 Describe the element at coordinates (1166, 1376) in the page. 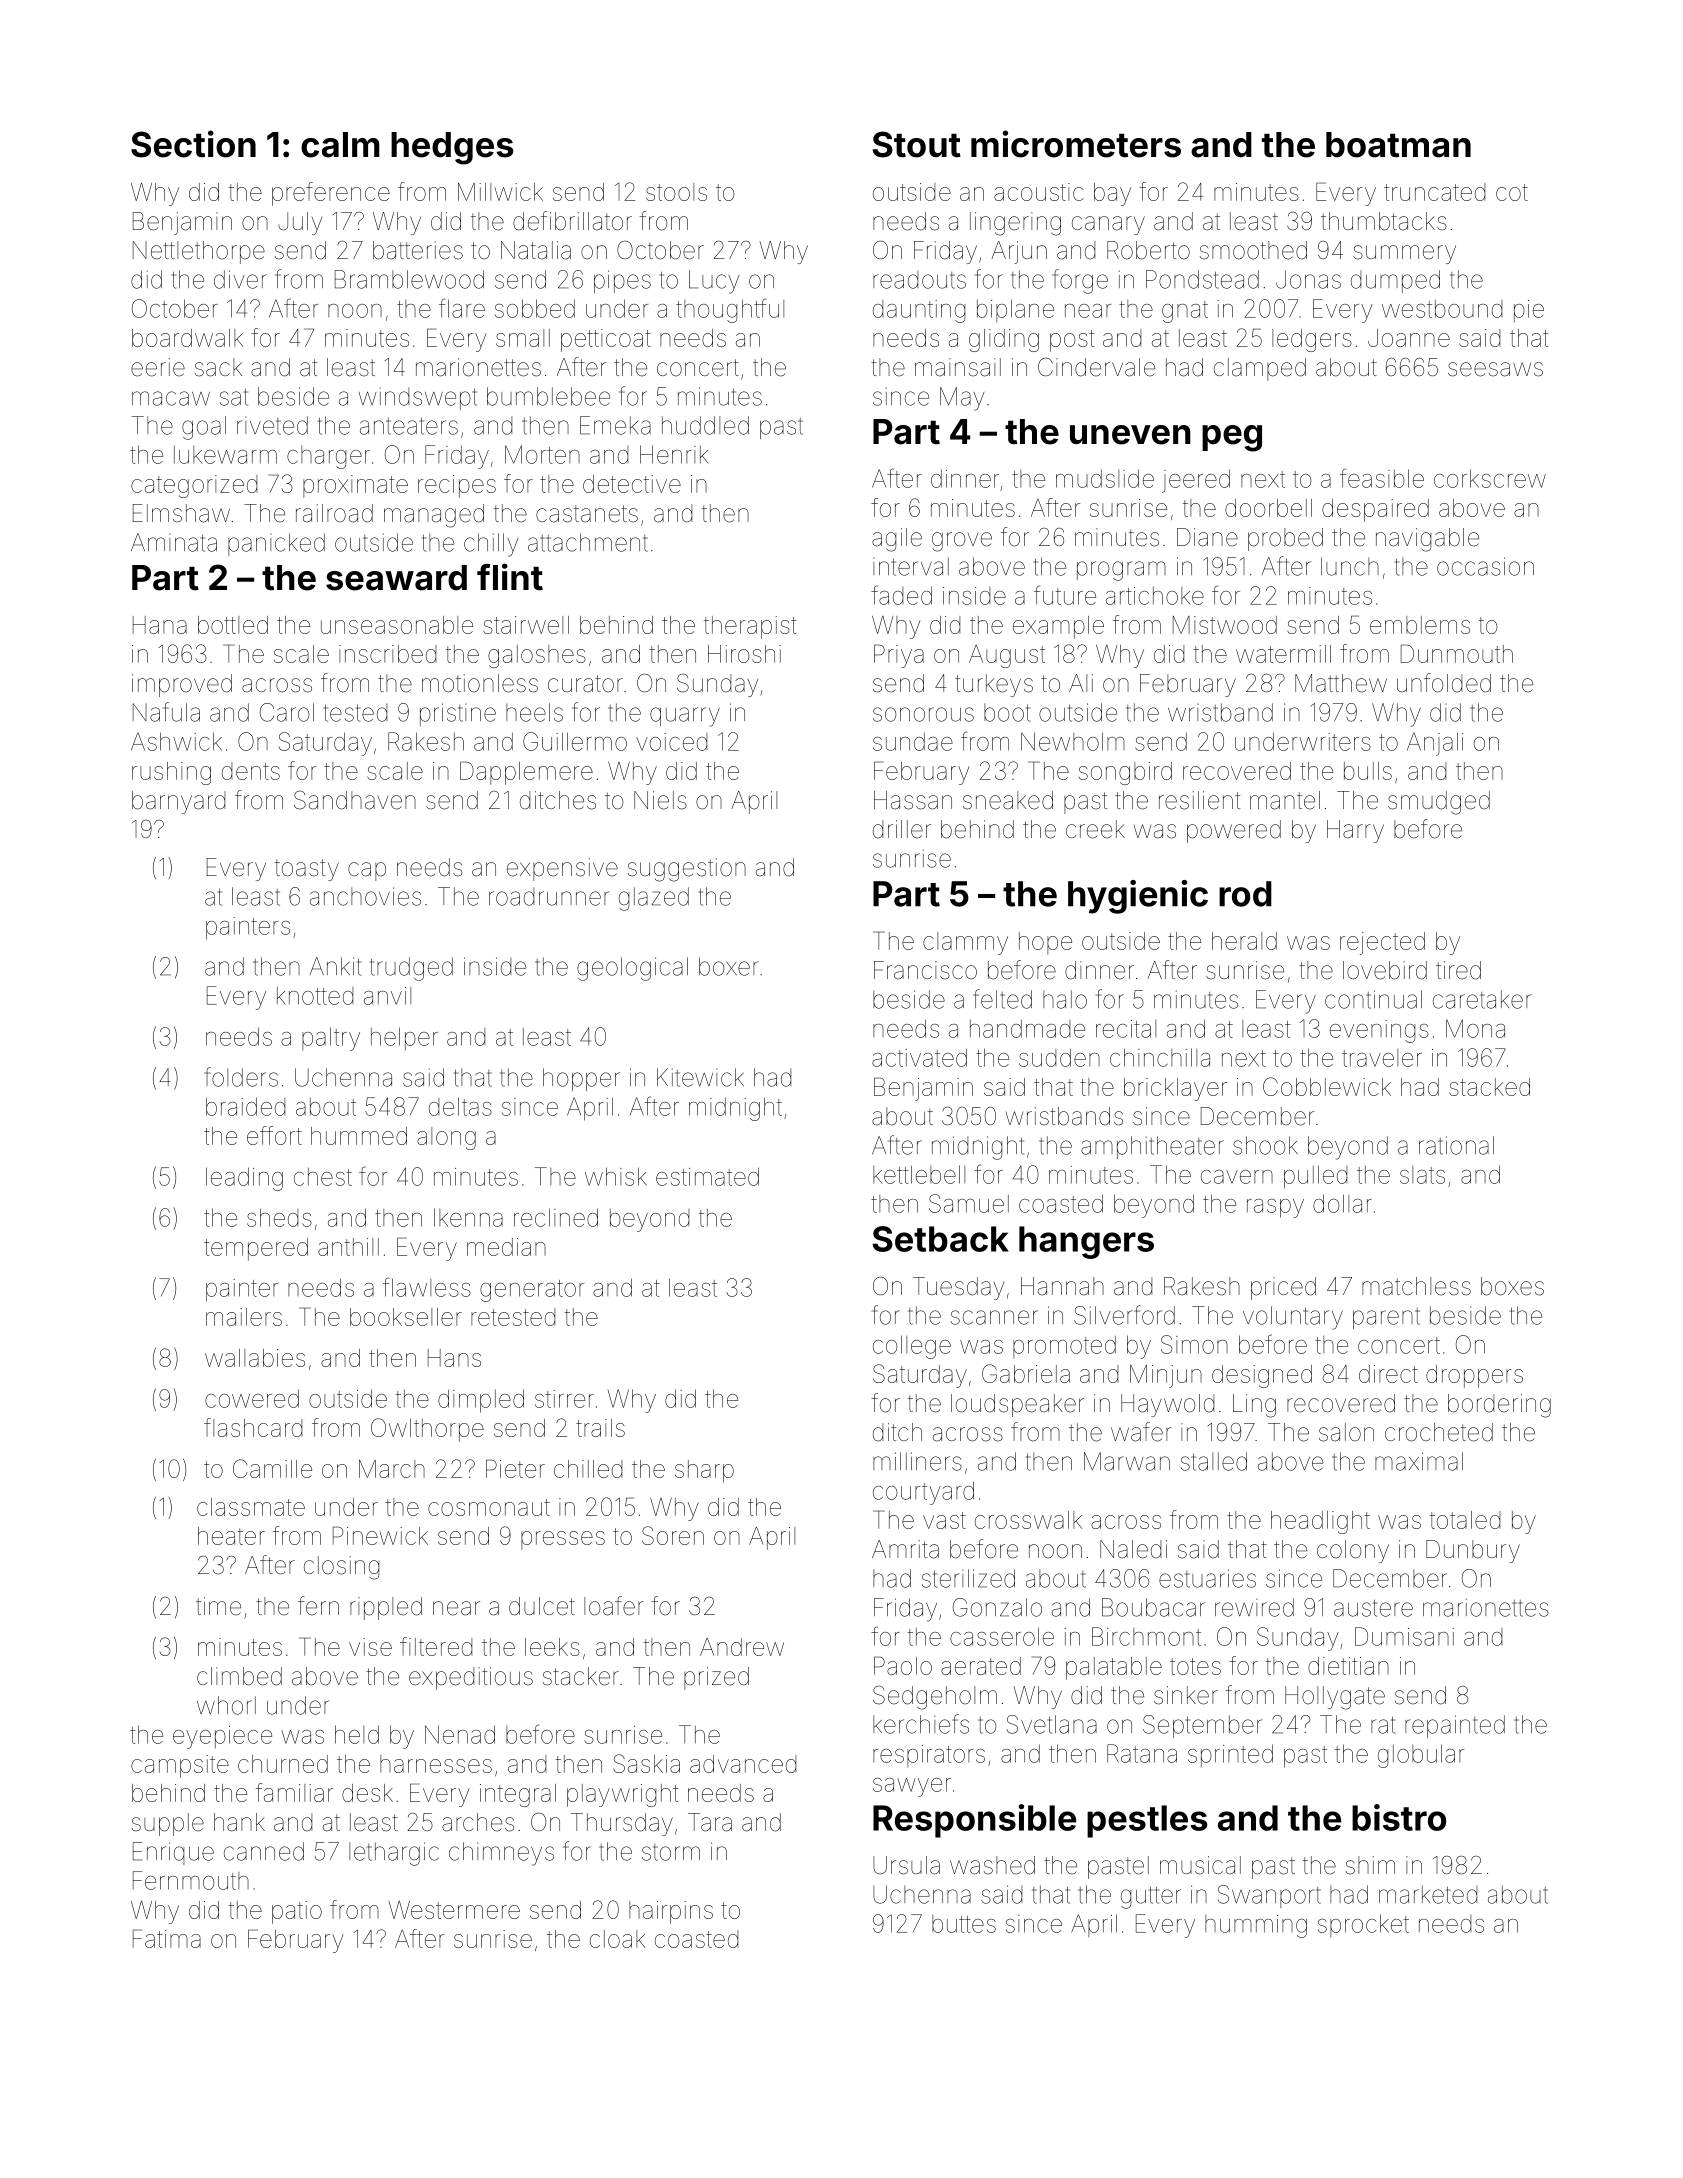

I see `Minjun` at that location.
